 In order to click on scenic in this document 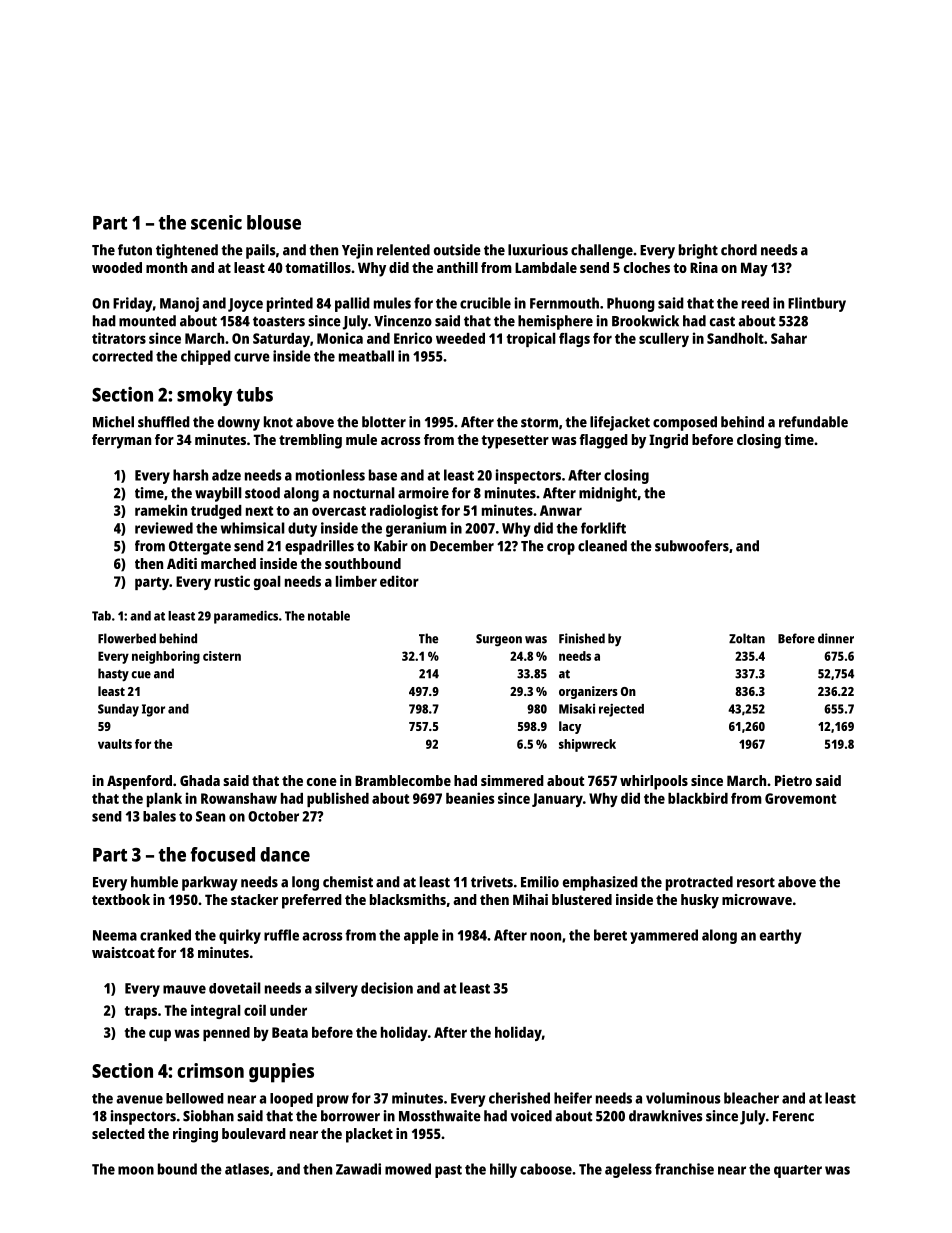, I will do `click(216, 222)`.
